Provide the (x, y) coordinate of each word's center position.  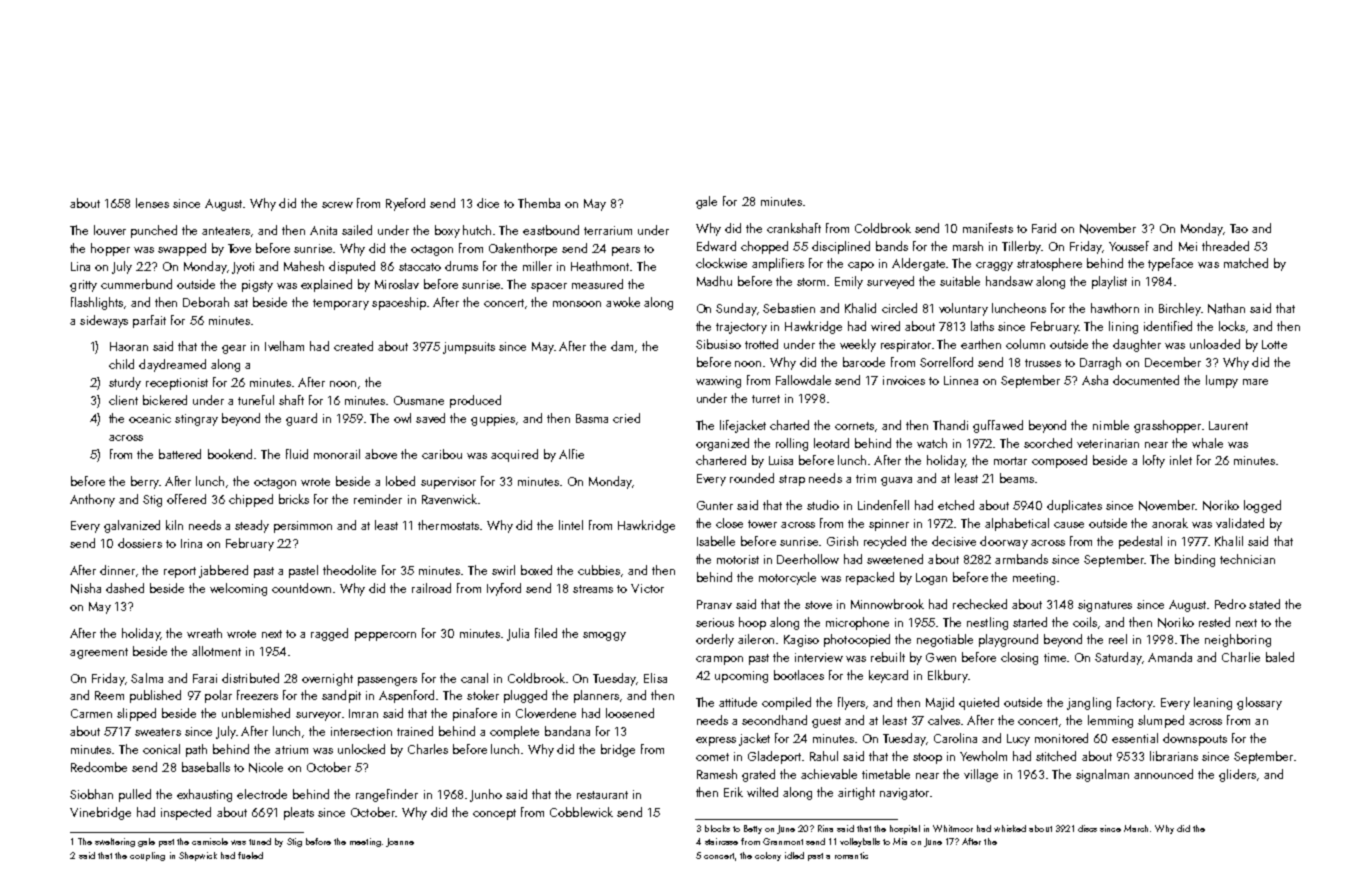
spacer (549, 287)
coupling (147, 856)
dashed (125, 588)
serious (715, 622)
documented (1146, 380)
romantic (851, 855)
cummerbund (136, 284)
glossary (1259, 703)
